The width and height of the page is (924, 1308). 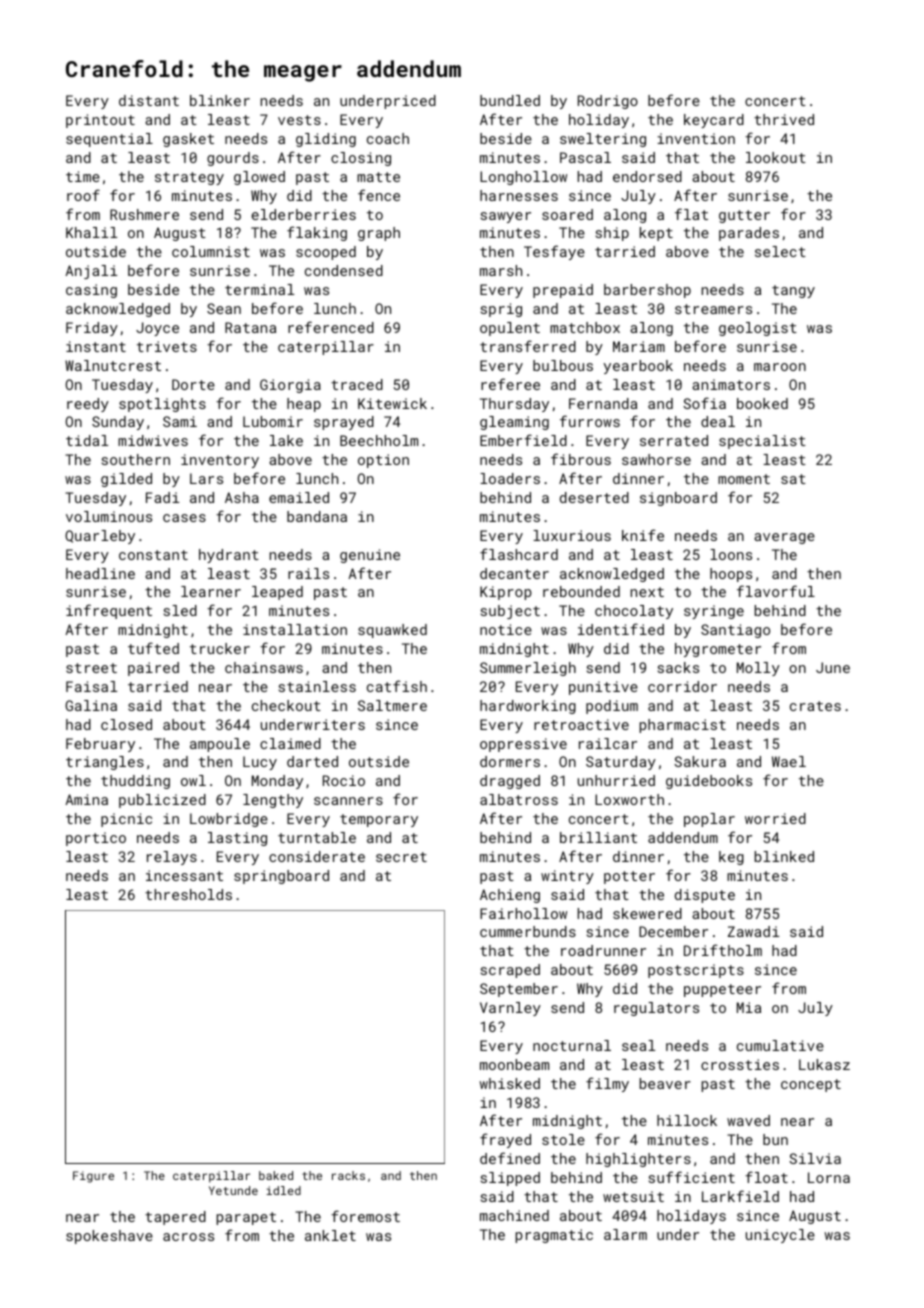 What do you see at coordinates (188, 894) in the page?
I see `thresholds` at bounding box center [188, 894].
